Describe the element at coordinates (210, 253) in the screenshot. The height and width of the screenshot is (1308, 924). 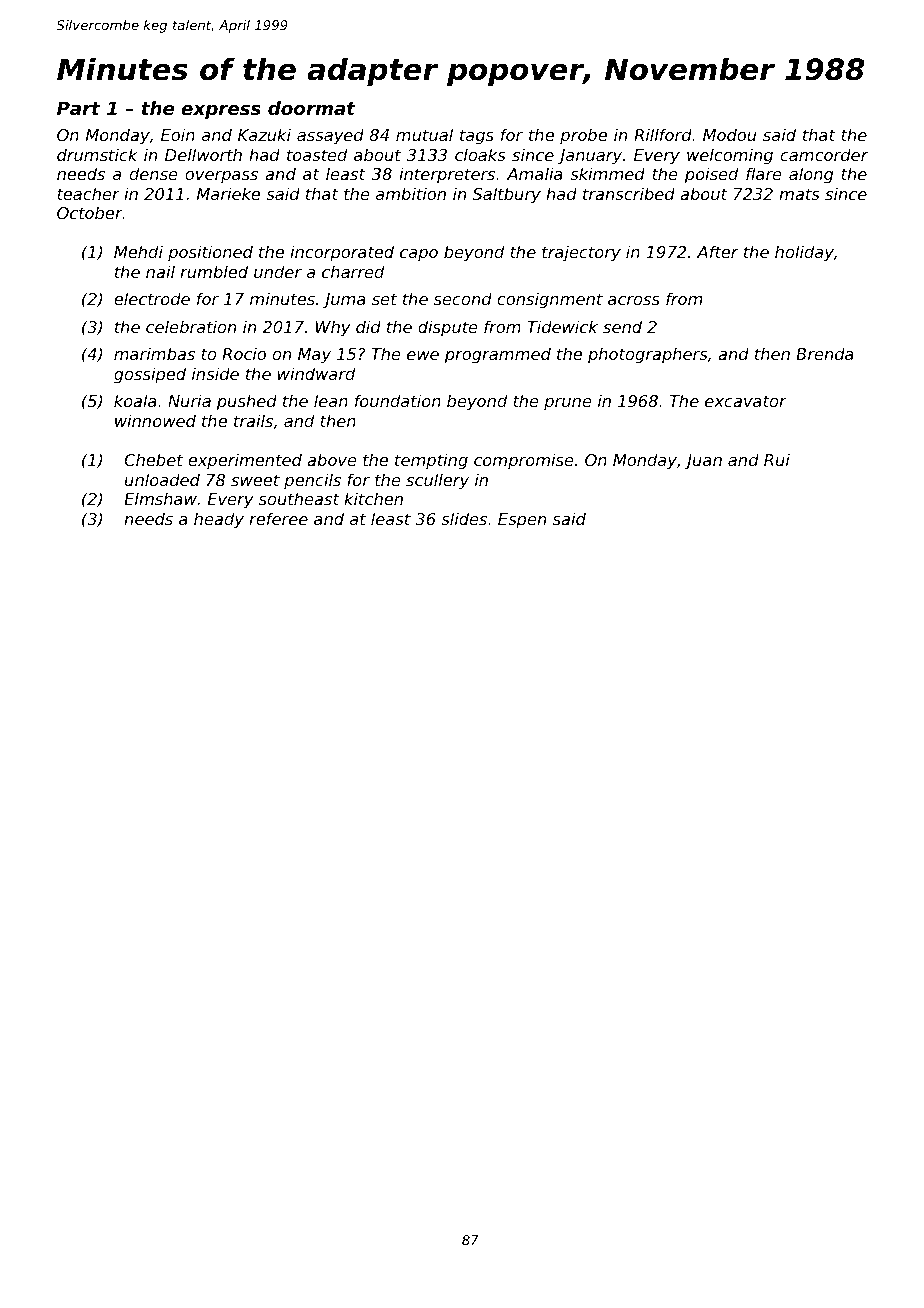
I see `positioned` at that location.
